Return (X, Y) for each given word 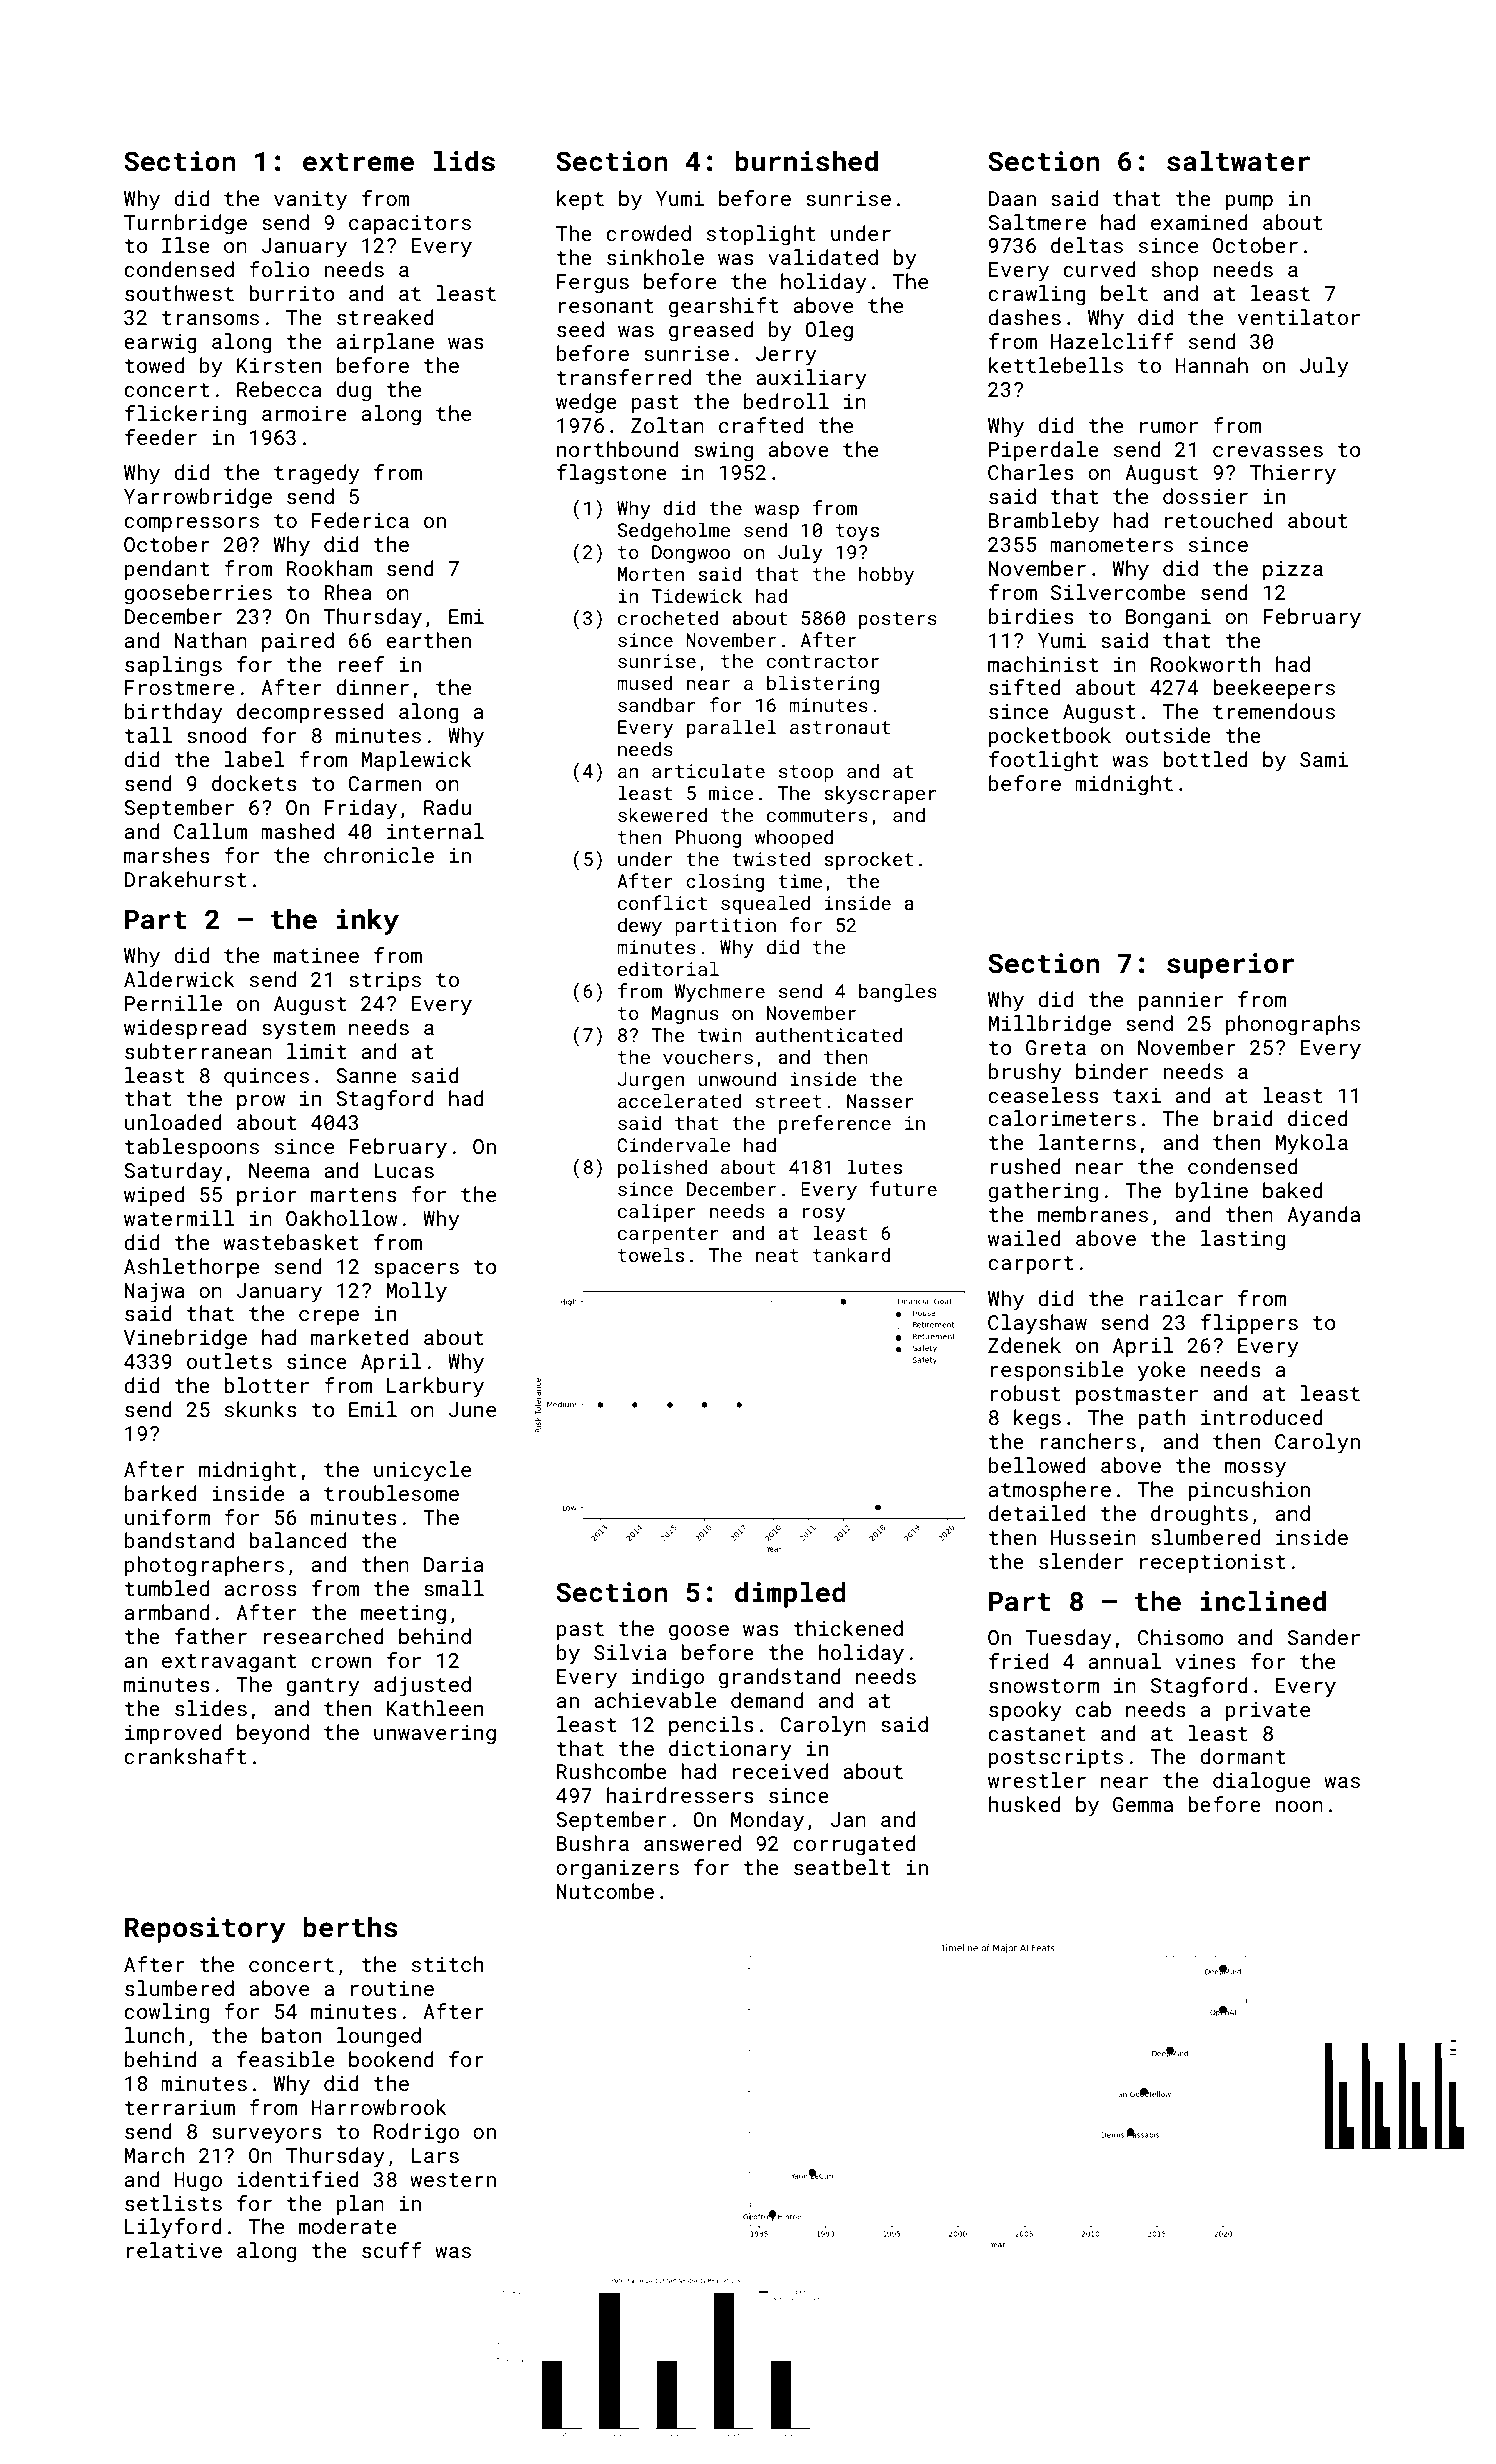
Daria (454, 1564)
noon (1299, 1806)
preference (835, 1124)
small (454, 1588)
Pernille (173, 1003)
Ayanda (1323, 1216)
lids (464, 161)
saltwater (1238, 161)
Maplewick (416, 761)
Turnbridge (185, 224)
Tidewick (696, 595)
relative (174, 2250)
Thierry (1293, 474)
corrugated (854, 1845)
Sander (1324, 1637)
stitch (447, 1964)
